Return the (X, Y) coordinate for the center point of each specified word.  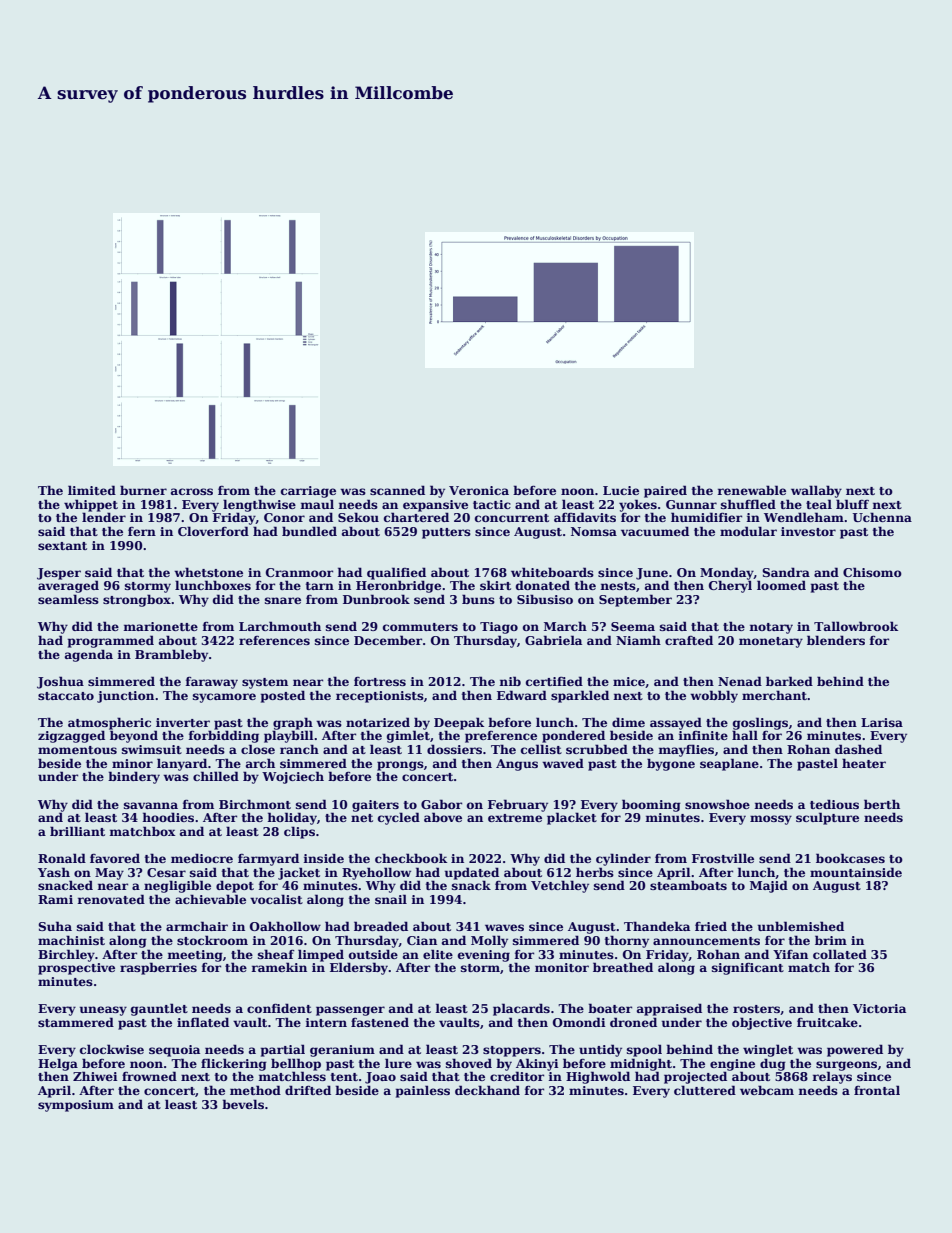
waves (504, 927)
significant (748, 969)
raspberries (158, 968)
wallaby (816, 491)
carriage (308, 492)
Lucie (621, 490)
